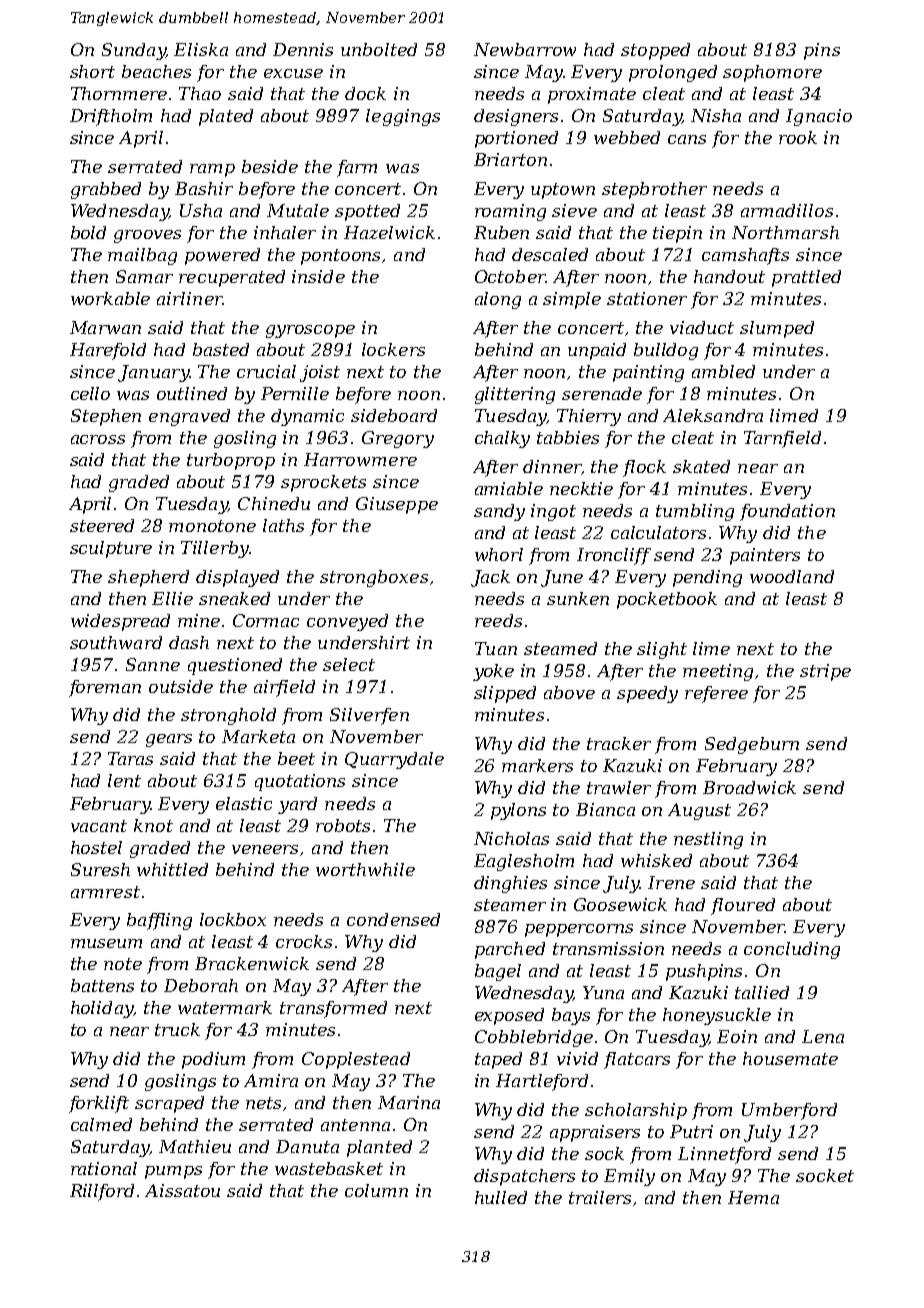 The height and width of the image is (1308, 924). I want to click on woodland, so click(792, 576).
